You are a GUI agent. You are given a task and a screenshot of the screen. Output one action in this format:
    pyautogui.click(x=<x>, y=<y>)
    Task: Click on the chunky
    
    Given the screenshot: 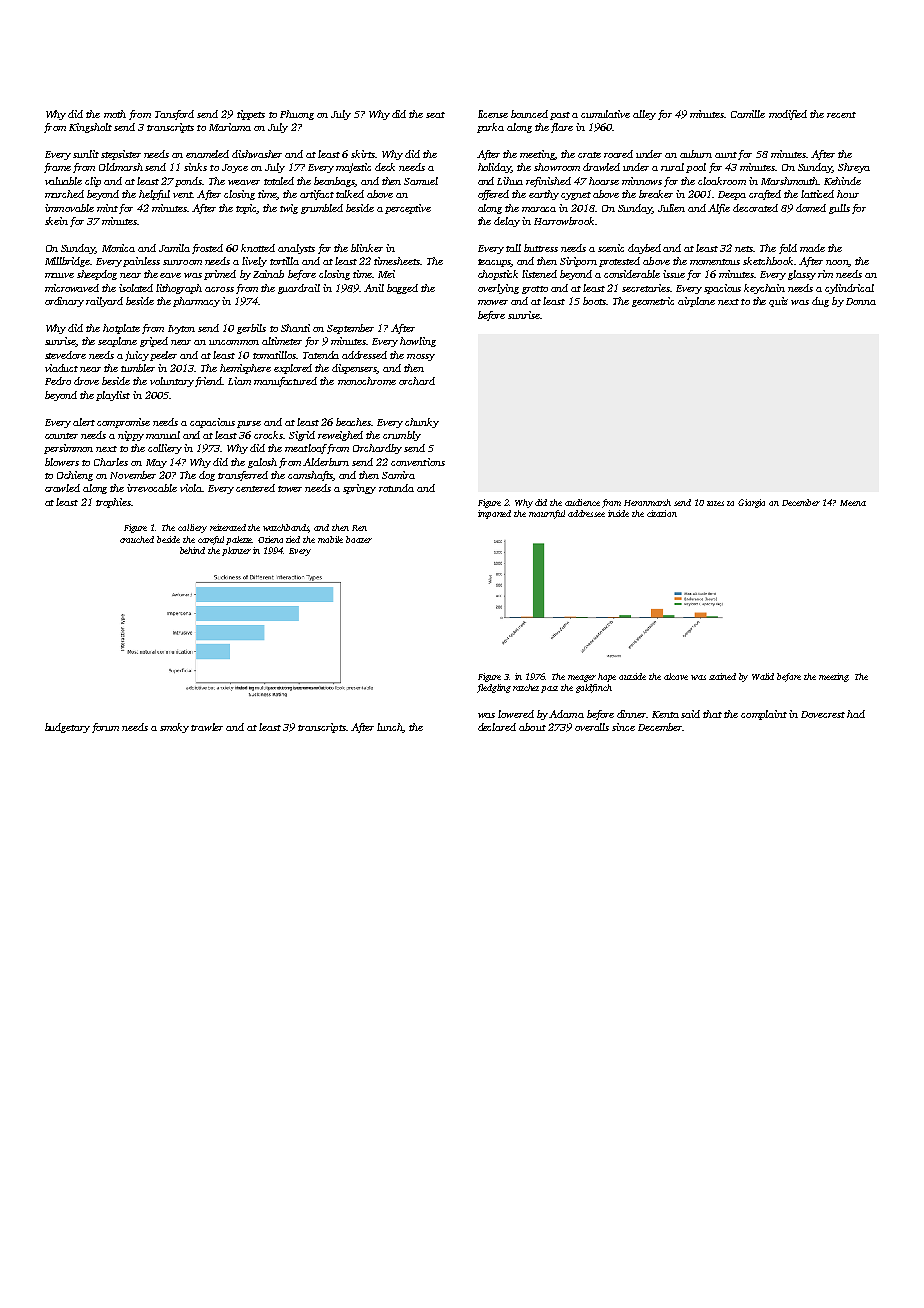 What is the action you would take?
    pyautogui.click(x=422, y=423)
